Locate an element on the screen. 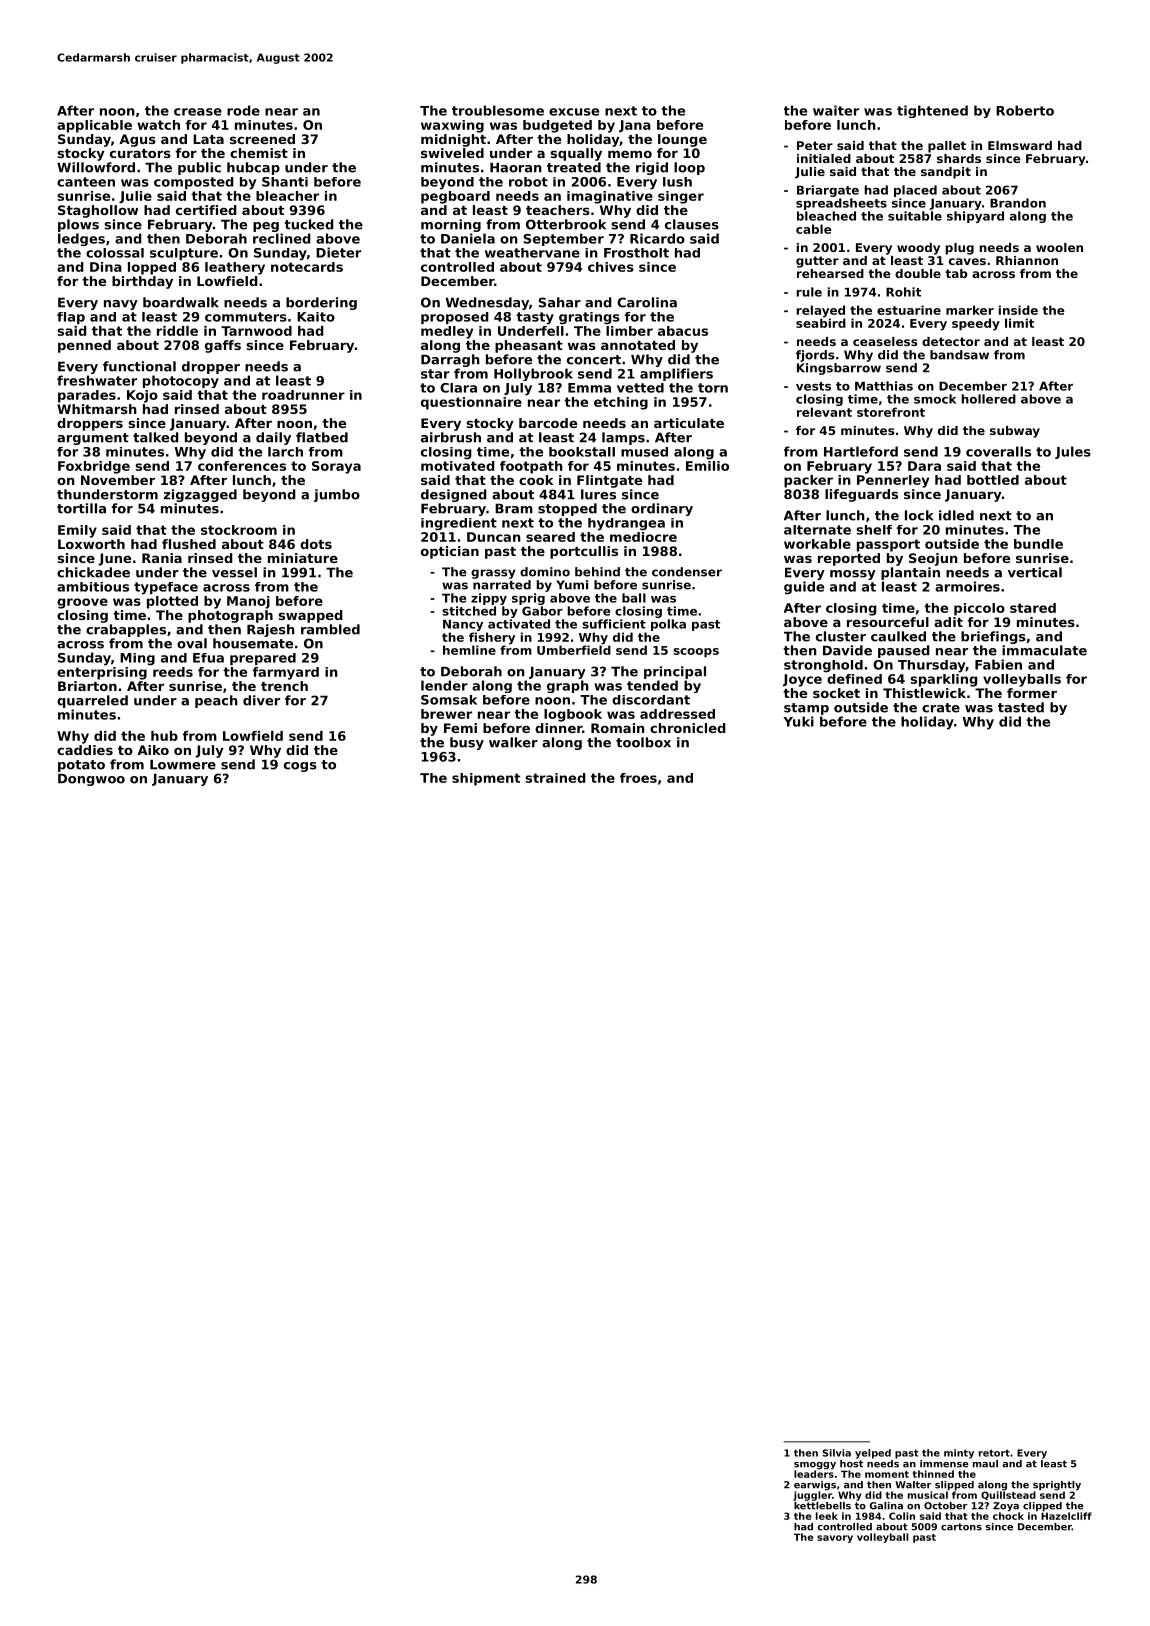 This screenshot has width=1150, height=1626. cogs is located at coordinates (300, 767).
